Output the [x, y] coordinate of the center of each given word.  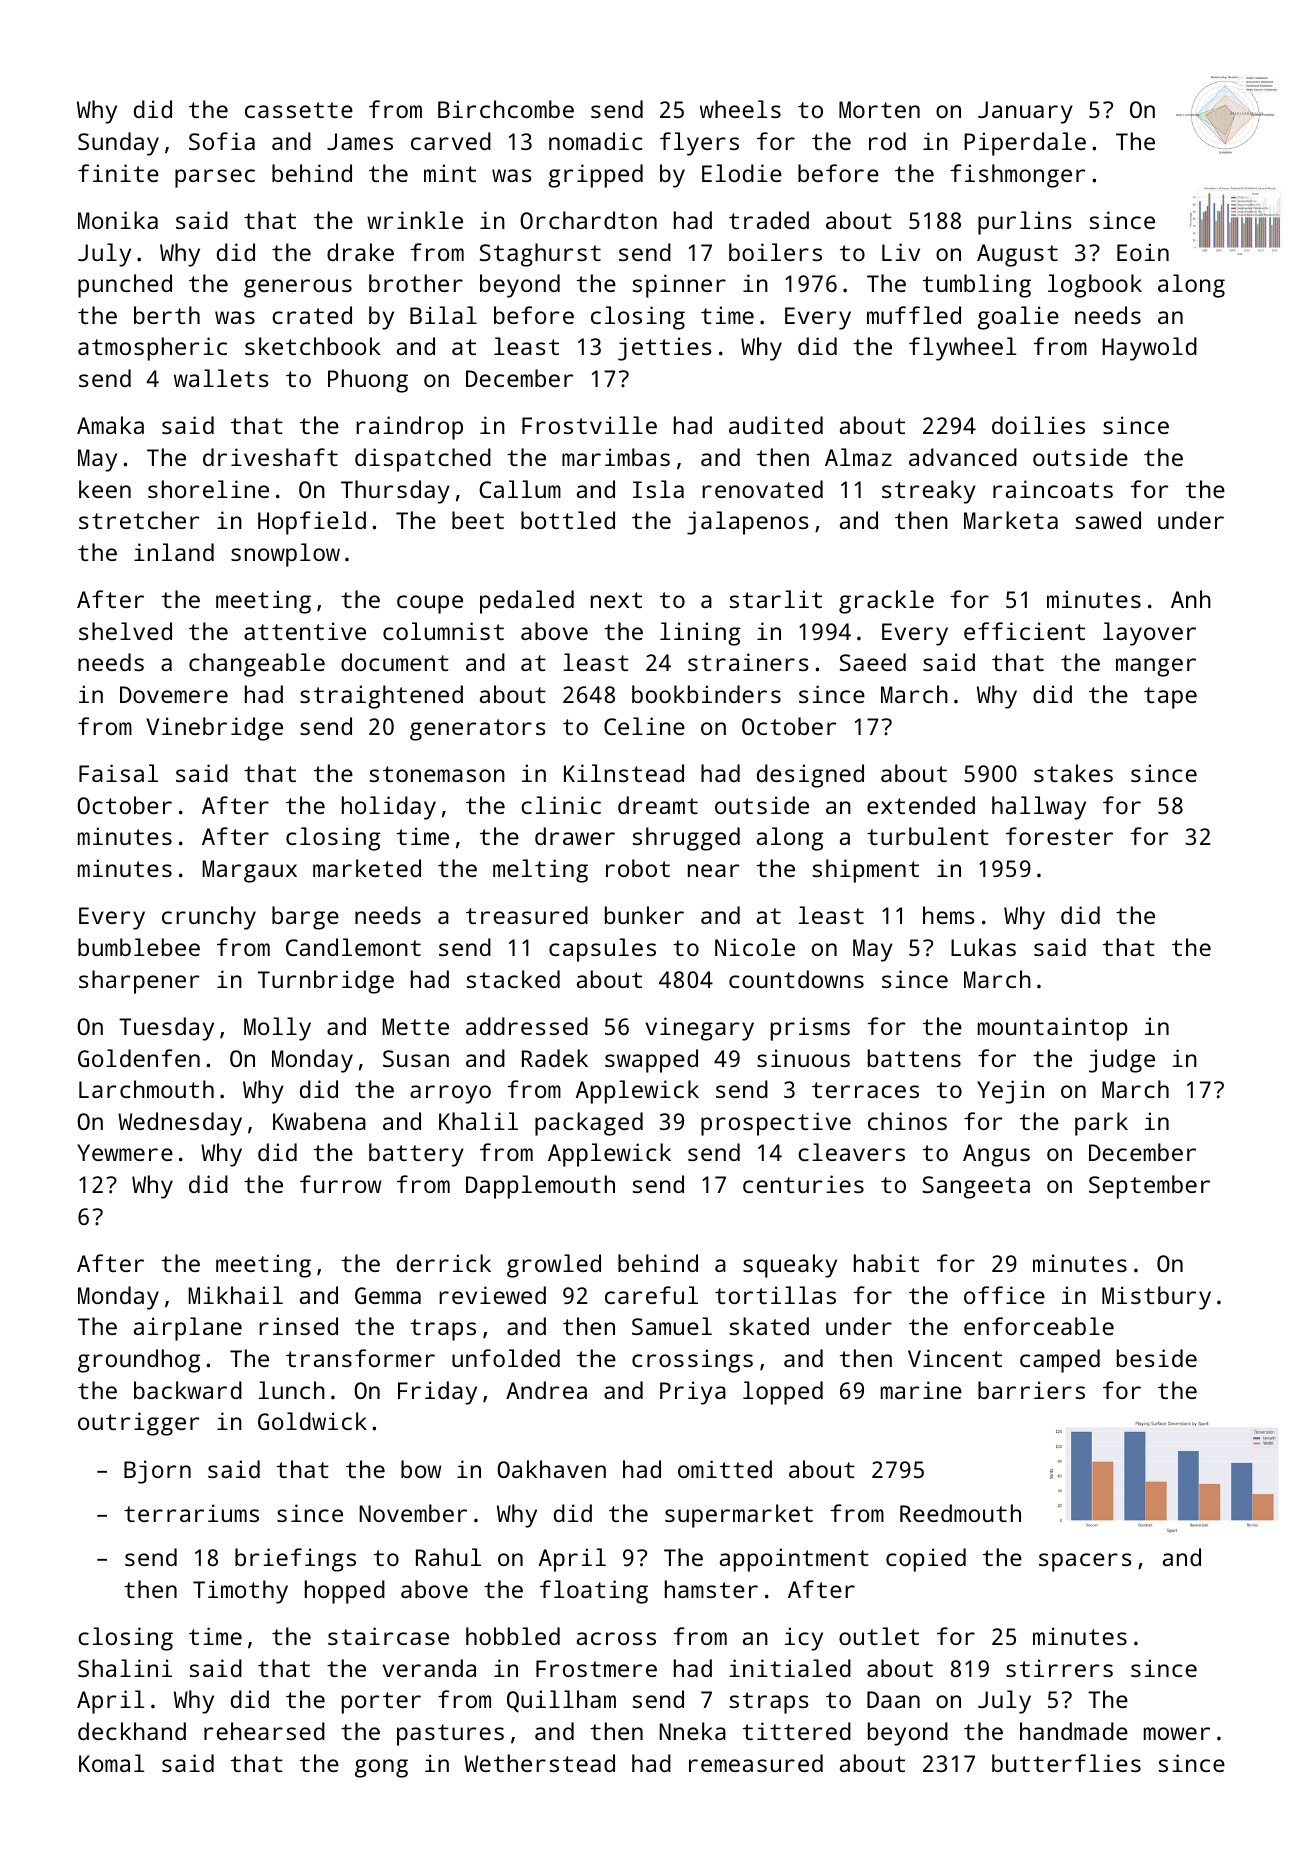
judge [1122, 1061]
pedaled [527, 602]
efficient [1024, 631]
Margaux [250, 871]
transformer [360, 1358]
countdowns [796, 979]
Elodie [742, 173]
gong [381, 1768]
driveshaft [270, 457]
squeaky [790, 1266]
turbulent [928, 836]
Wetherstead [539, 1763]
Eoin [1143, 252]
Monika [118, 220]
